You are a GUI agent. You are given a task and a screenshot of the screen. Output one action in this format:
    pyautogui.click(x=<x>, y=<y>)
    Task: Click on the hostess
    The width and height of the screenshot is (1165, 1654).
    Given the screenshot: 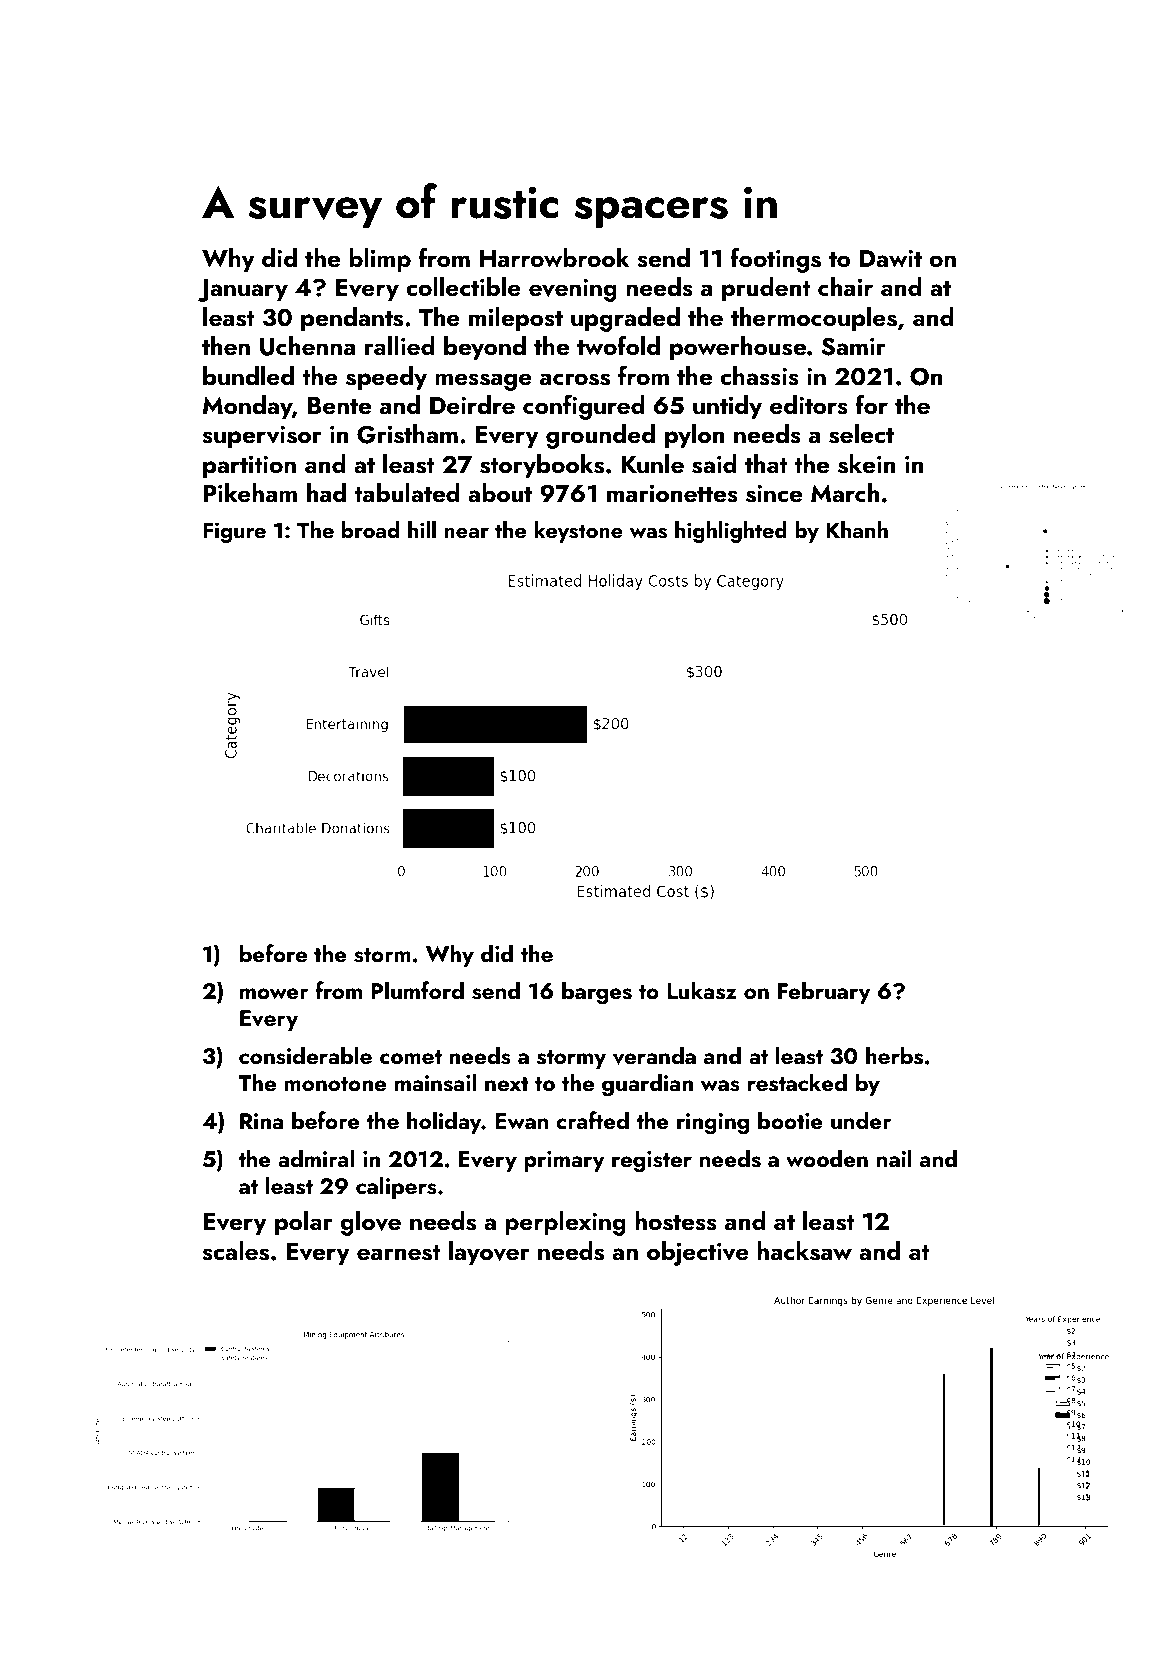 What is the action you would take?
    pyautogui.click(x=676, y=1221)
